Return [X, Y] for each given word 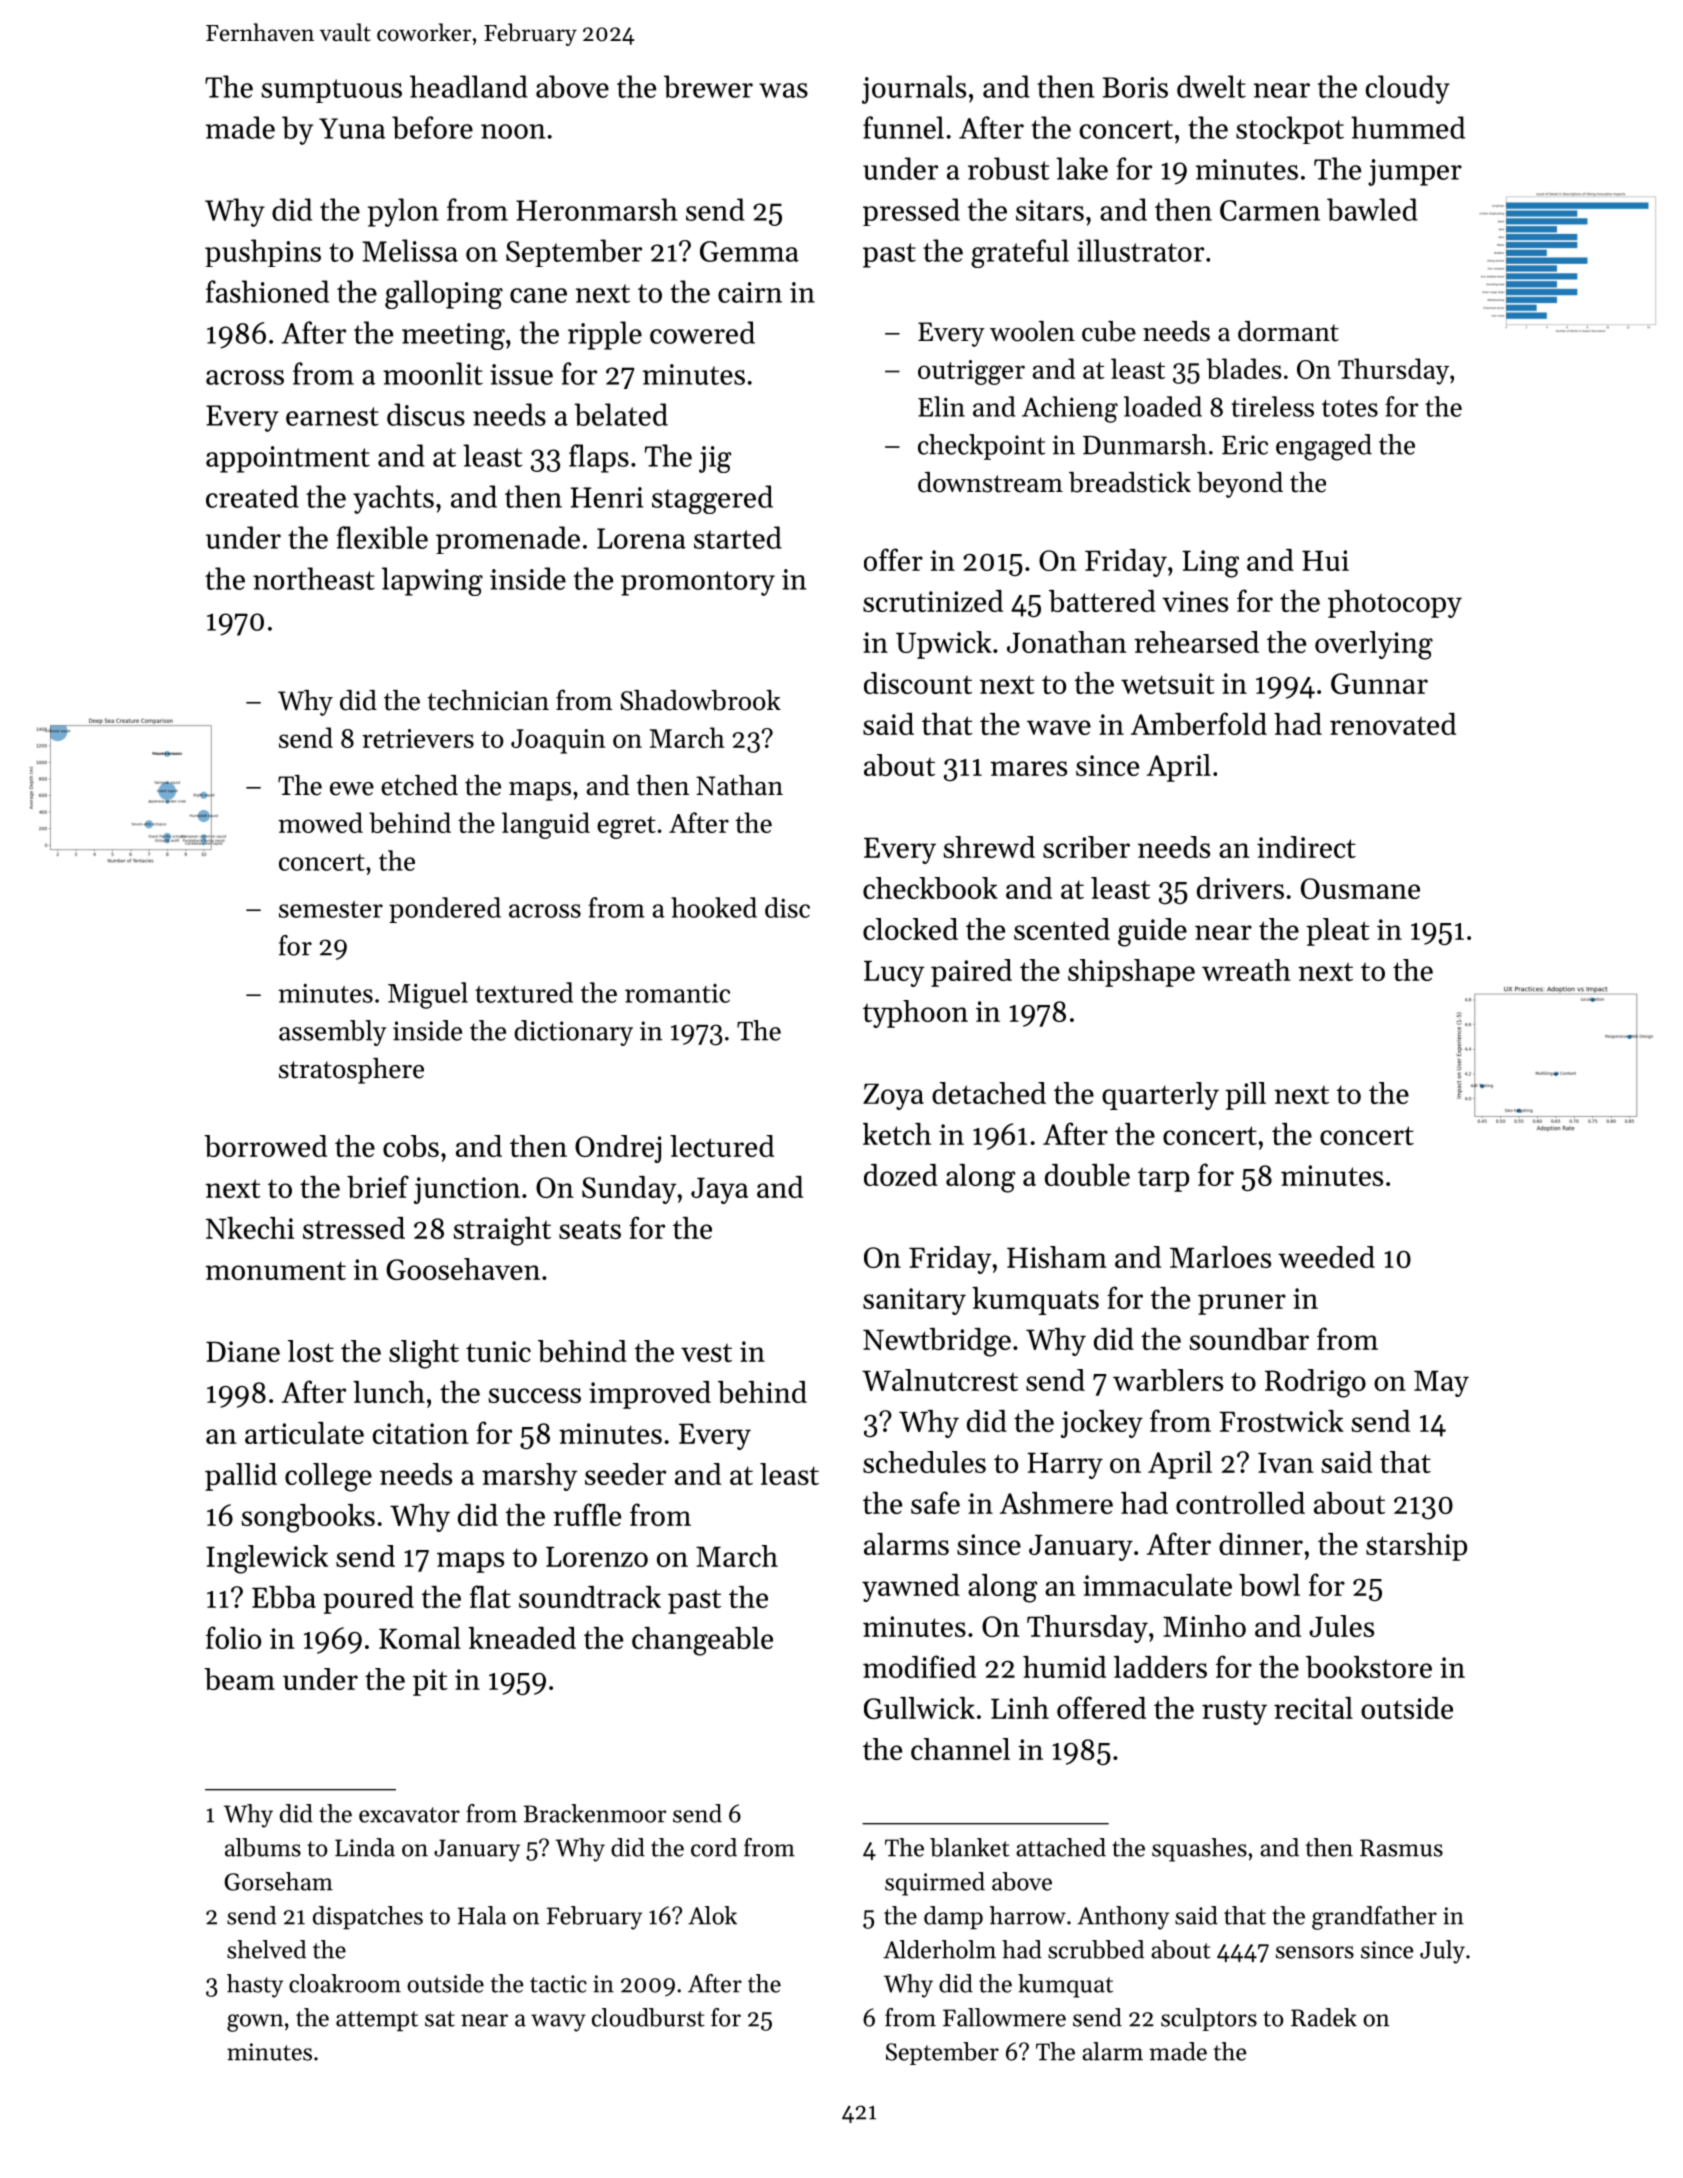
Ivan [1286, 1462]
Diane [243, 1351]
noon [513, 131]
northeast [314, 578]
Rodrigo [1315, 1383]
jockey [1102, 1424]
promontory [698, 583]
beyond [1240, 485]
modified [919, 1666]
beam [239, 1679]
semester [331, 909]
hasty [255, 1986]
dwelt [1211, 86]
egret [626, 827]
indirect [1306, 847]
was [783, 90]
